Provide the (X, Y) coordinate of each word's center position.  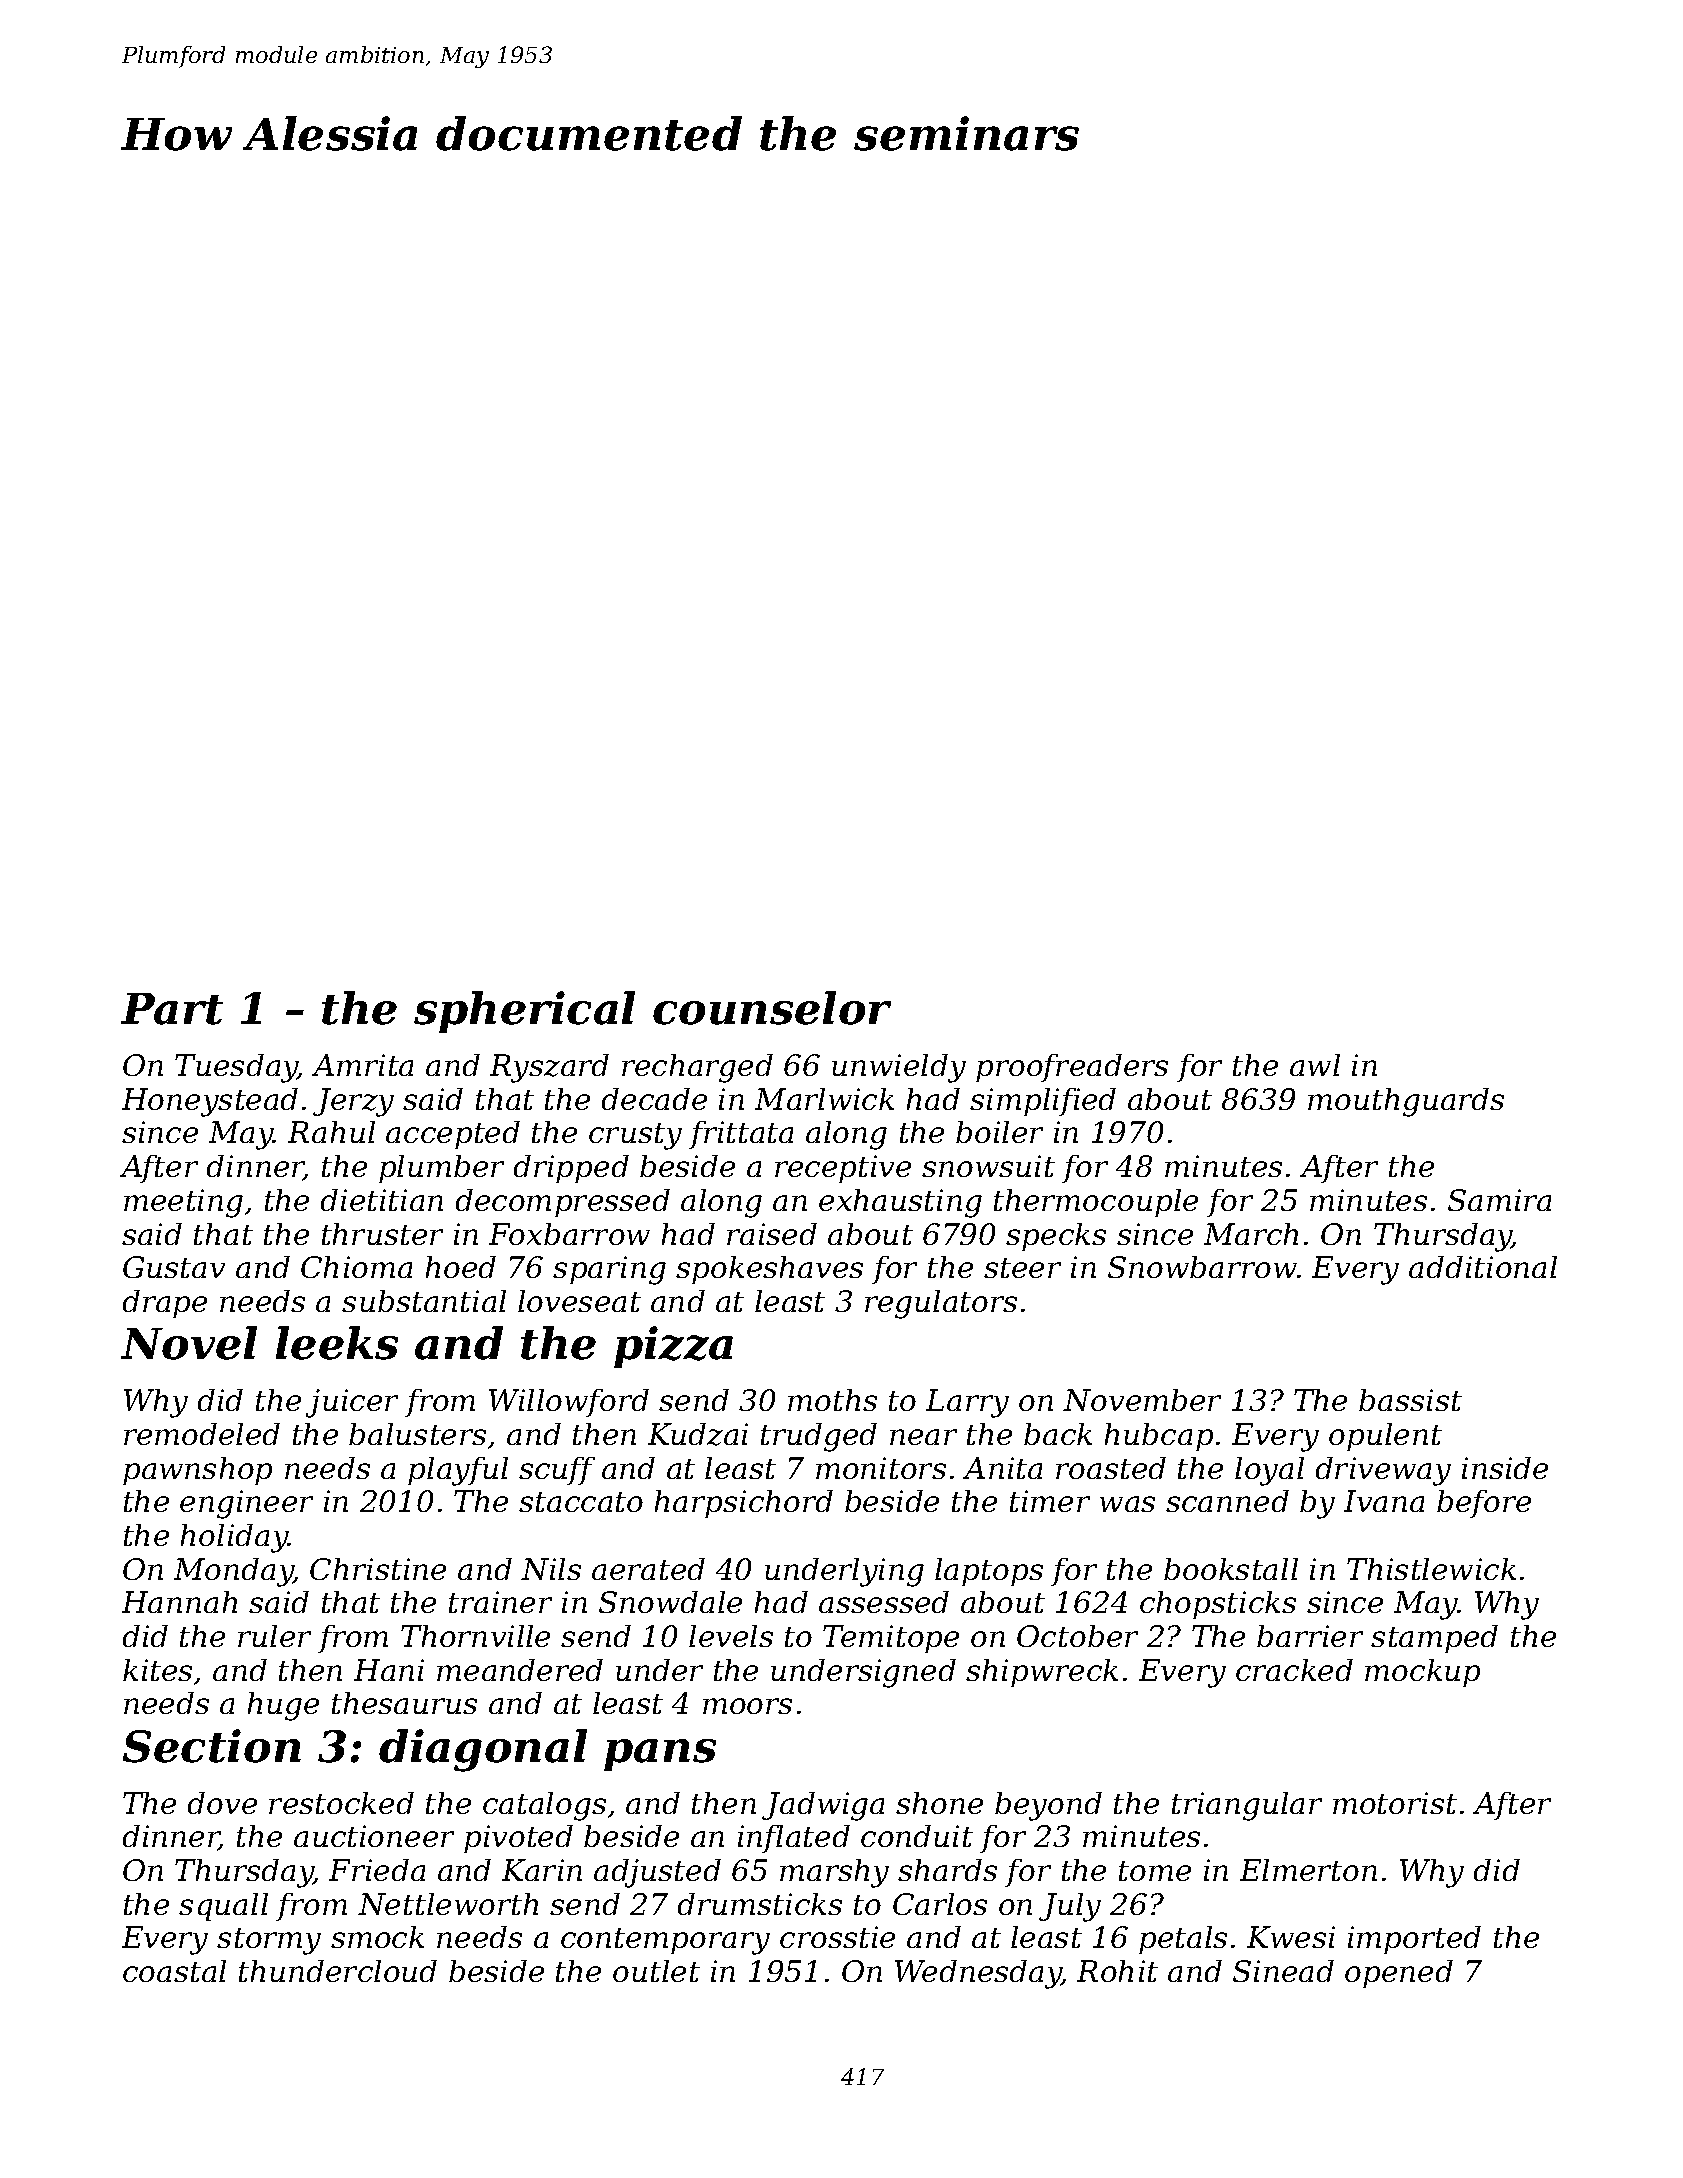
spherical (524, 1012)
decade (654, 1099)
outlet (656, 1971)
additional (1483, 1267)
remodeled (202, 1434)
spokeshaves (769, 1270)
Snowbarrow (1202, 1267)
